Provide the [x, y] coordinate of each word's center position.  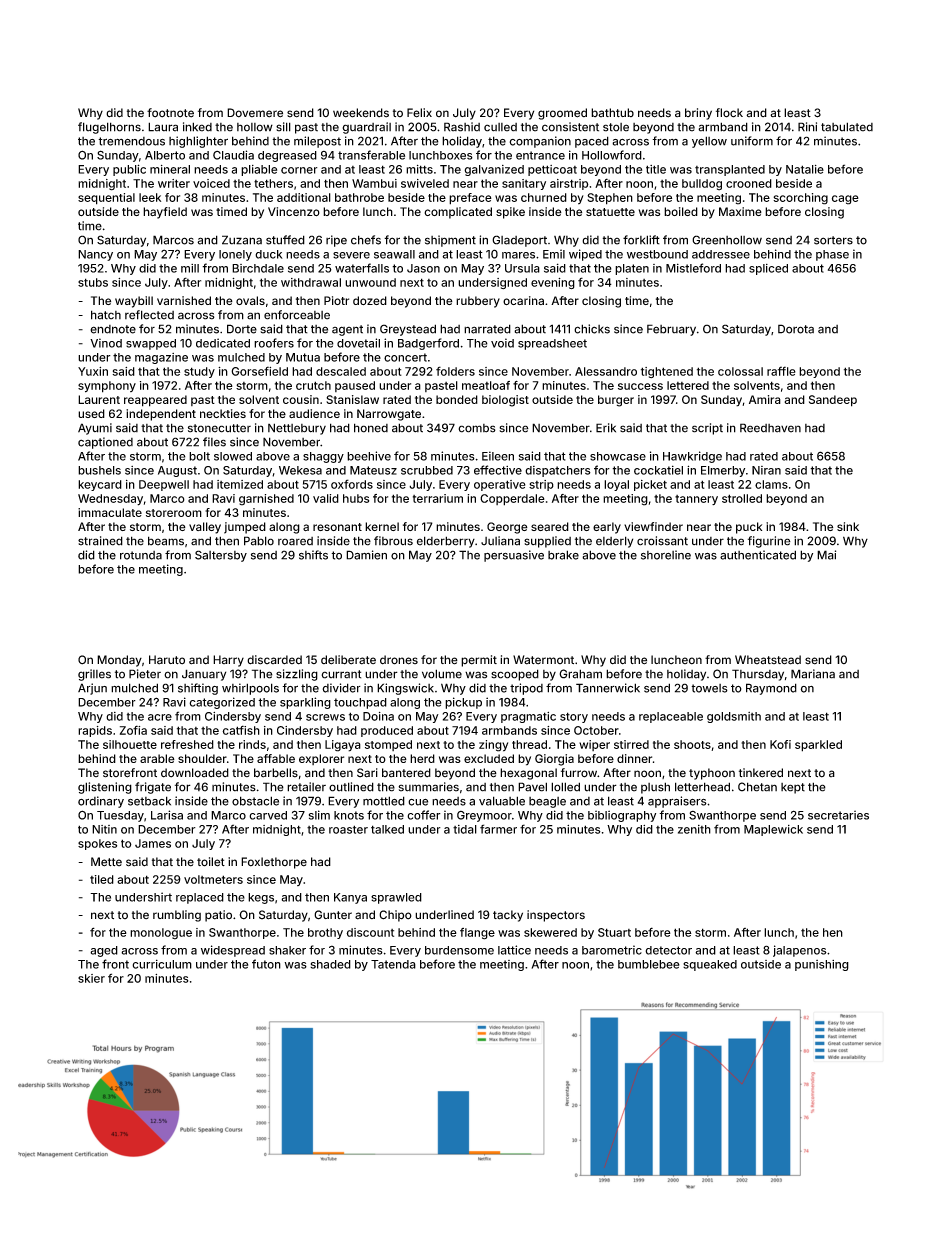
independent [161, 415]
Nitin [104, 829]
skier [91, 978]
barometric [612, 950]
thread [529, 744]
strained [100, 541]
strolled [742, 498]
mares [518, 255]
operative [500, 485]
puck [749, 528]
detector [668, 950]
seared [550, 526]
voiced [211, 183]
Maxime [740, 211]
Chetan [757, 787]
